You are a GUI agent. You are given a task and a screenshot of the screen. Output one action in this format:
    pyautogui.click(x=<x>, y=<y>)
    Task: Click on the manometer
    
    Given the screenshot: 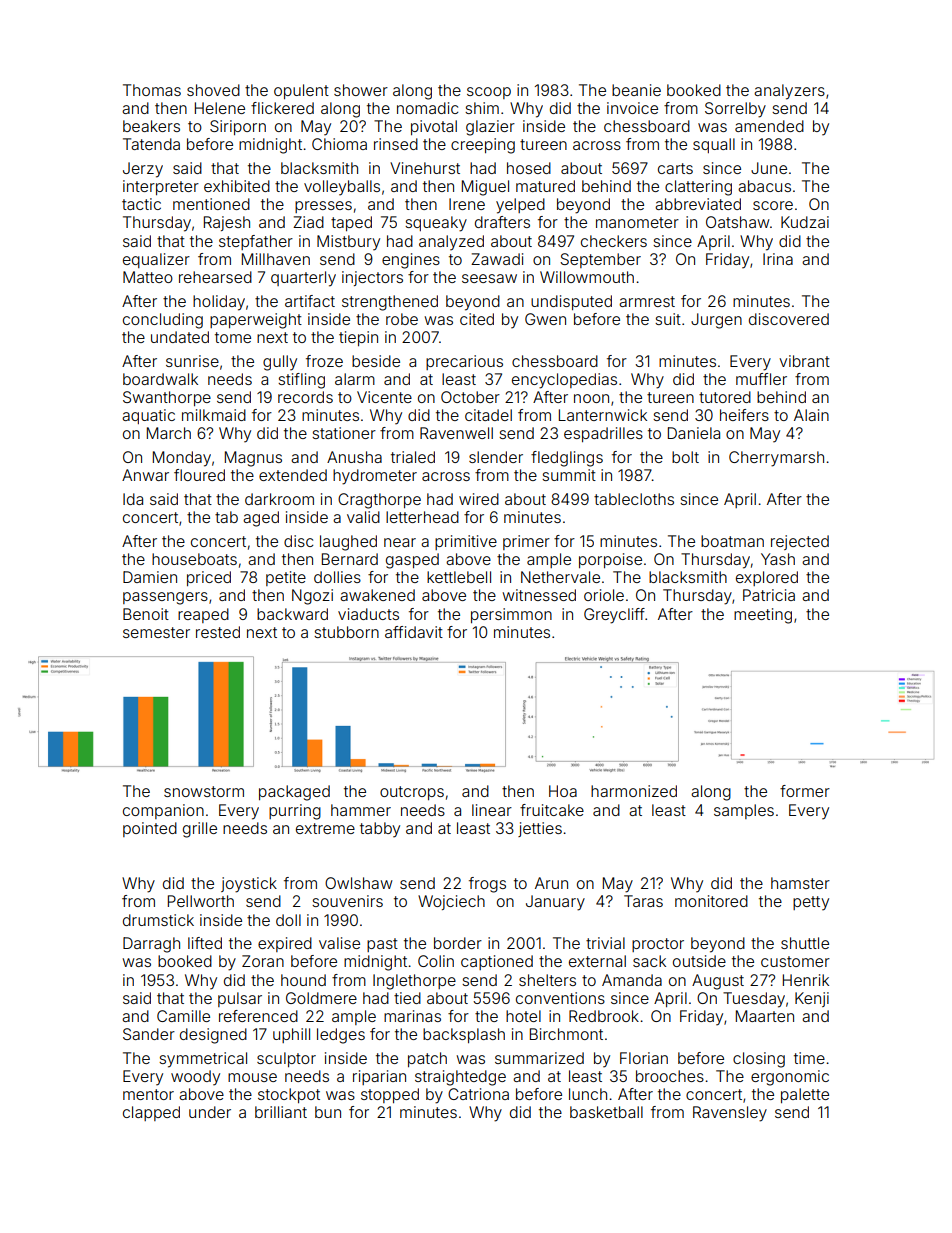 What is the action you would take?
    pyautogui.click(x=637, y=222)
